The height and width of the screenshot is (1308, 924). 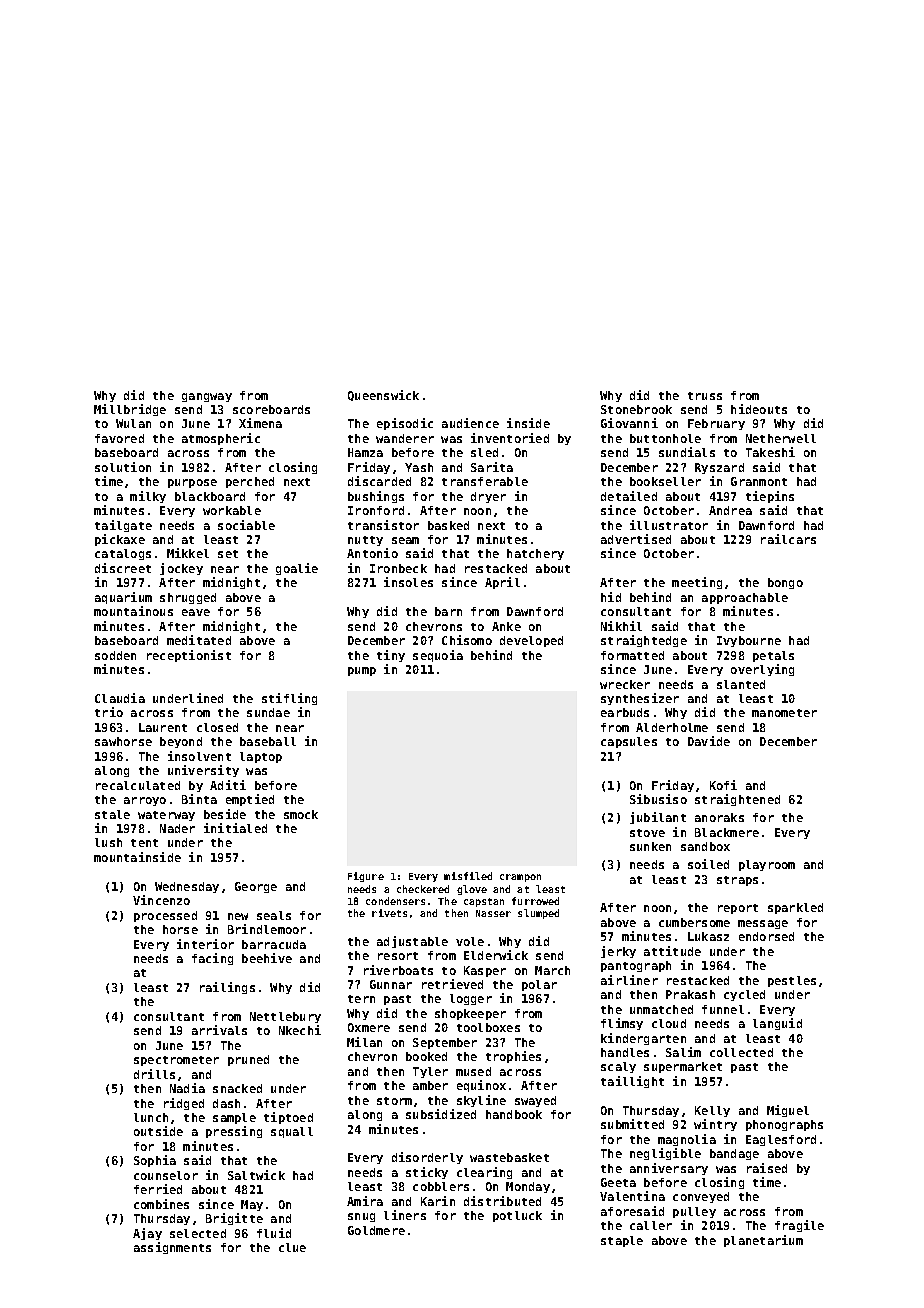 I want to click on Millbridge, so click(x=130, y=410).
